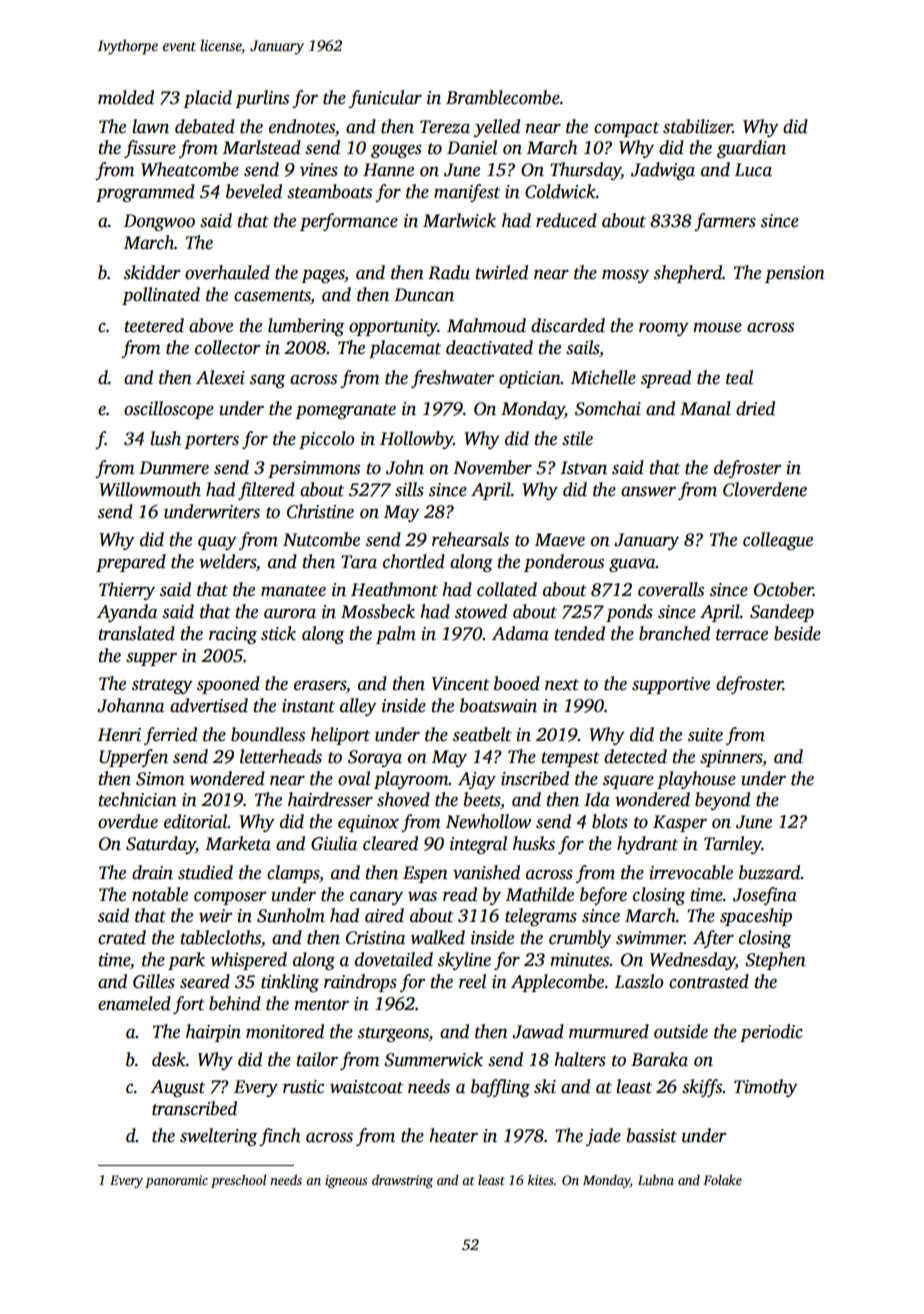 The height and width of the screenshot is (1314, 924). What do you see at coordinates (346, 1181) in the screenshot?
I see `igneous` at bounding box center [346, 1181].
